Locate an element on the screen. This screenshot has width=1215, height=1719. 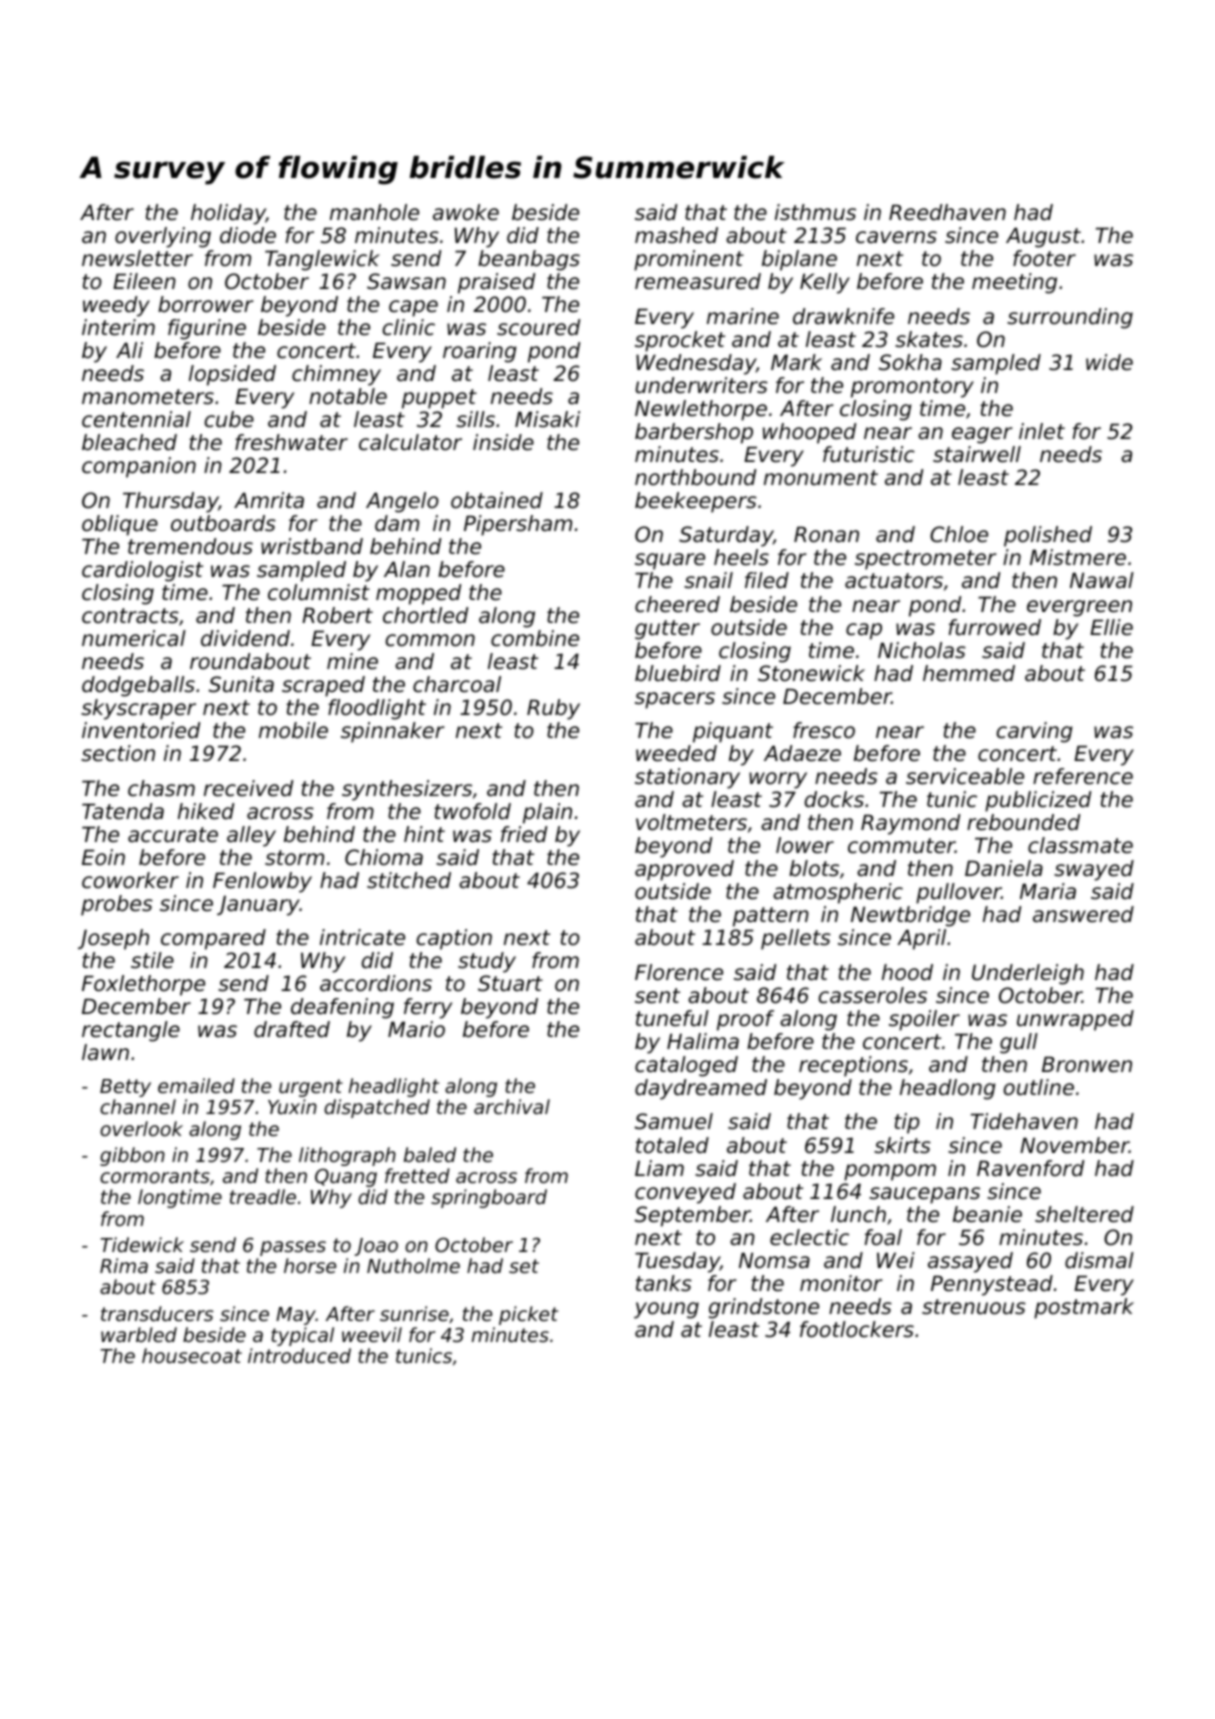
combine is located at coordinates (535, 638).
